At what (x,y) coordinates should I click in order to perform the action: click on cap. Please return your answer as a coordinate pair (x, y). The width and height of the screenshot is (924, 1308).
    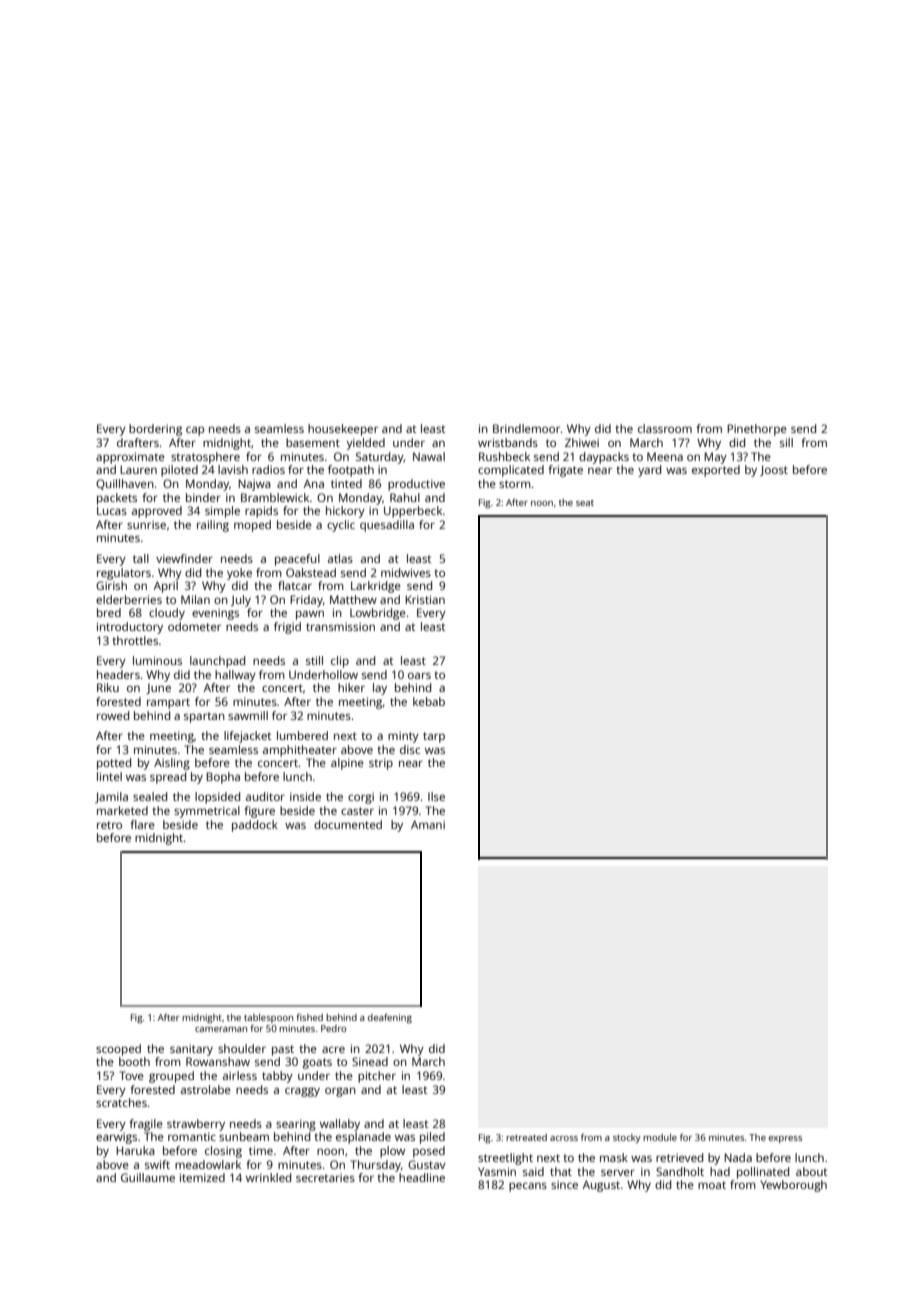
    Looking at the image, I should click on (195, 431).
